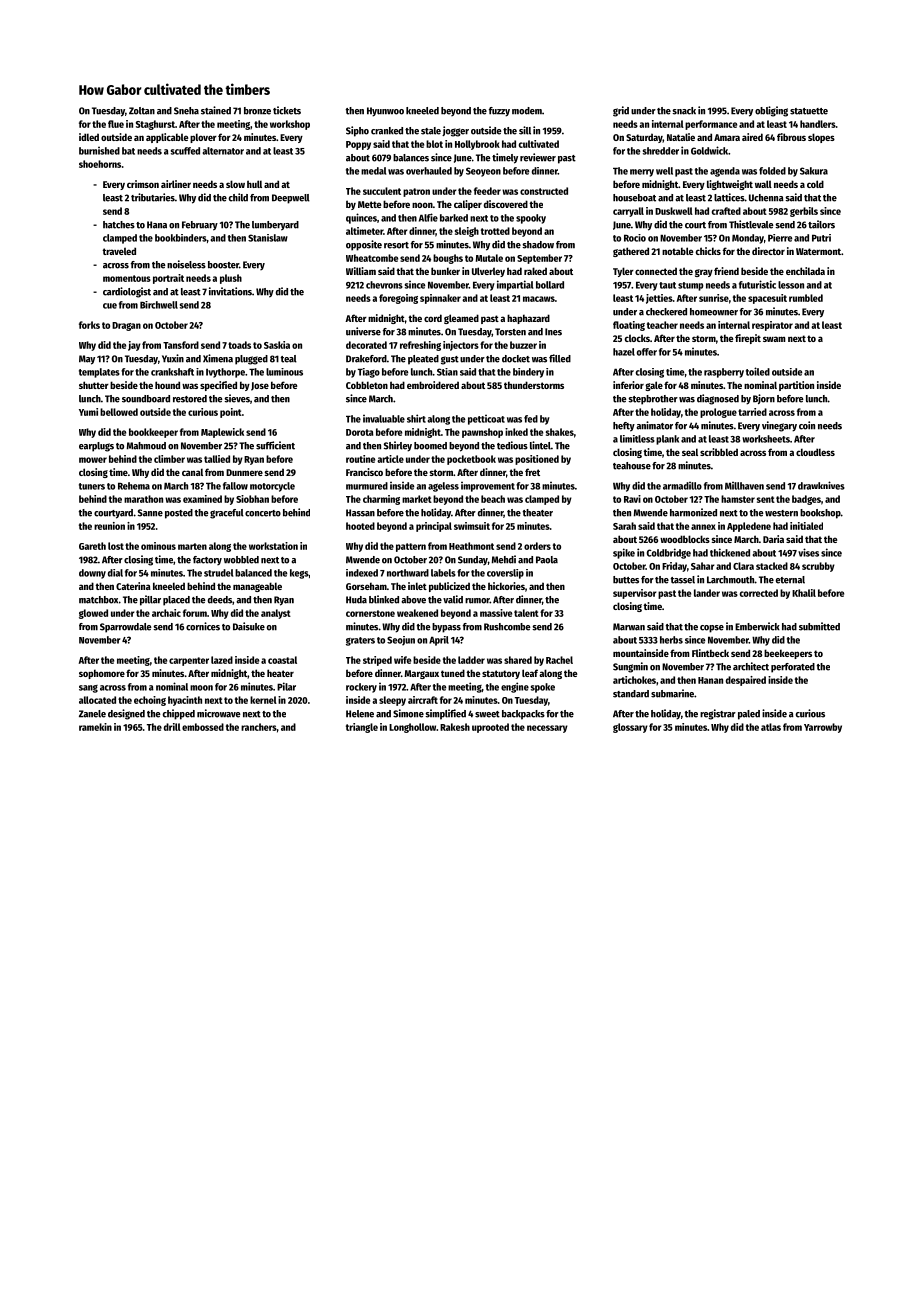 This screenshot has width=924, height=1308. What do you see at coordinates (809, 111) in the screenshot?
I see `statuette` at bounding box center [809, 111].
